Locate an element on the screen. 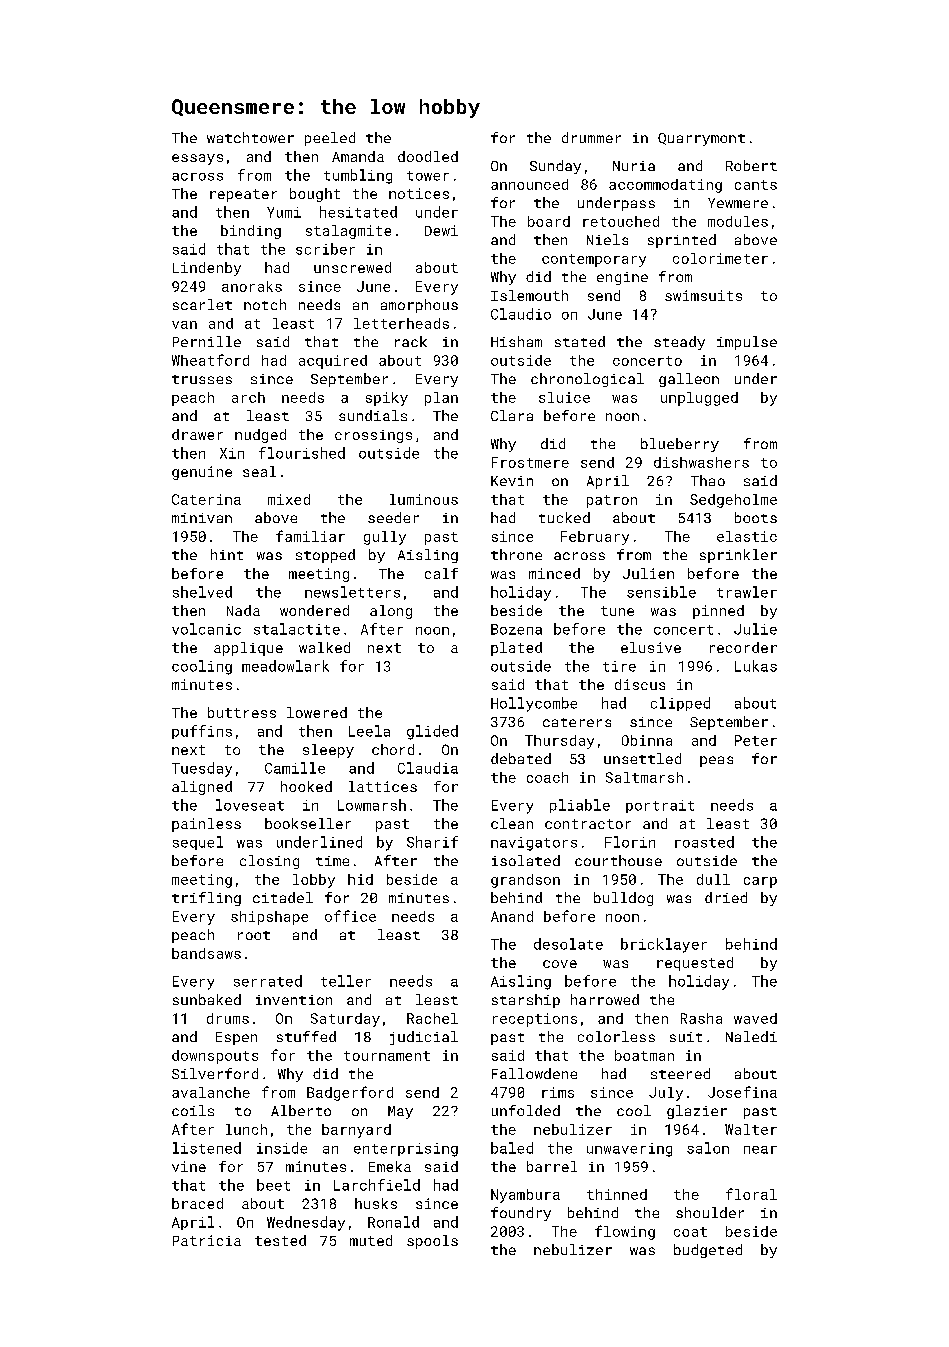 The width and height of the screenshot is (949, 1347). throne is located at coordinates (516, 554).
